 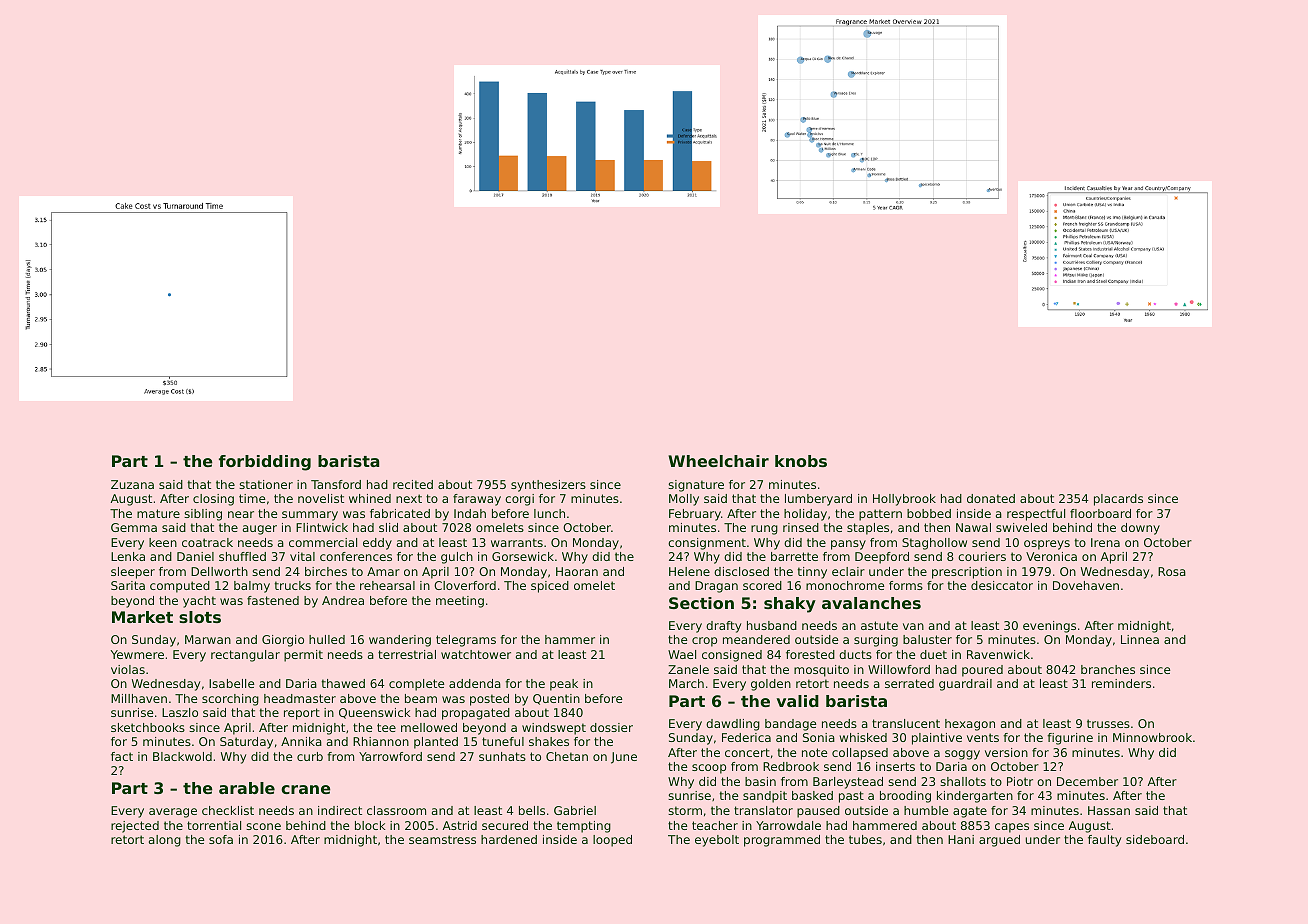 What do you see at coordinates (556, 699) in the image?
I see `Quentin` at bounding box center [556, 699].
